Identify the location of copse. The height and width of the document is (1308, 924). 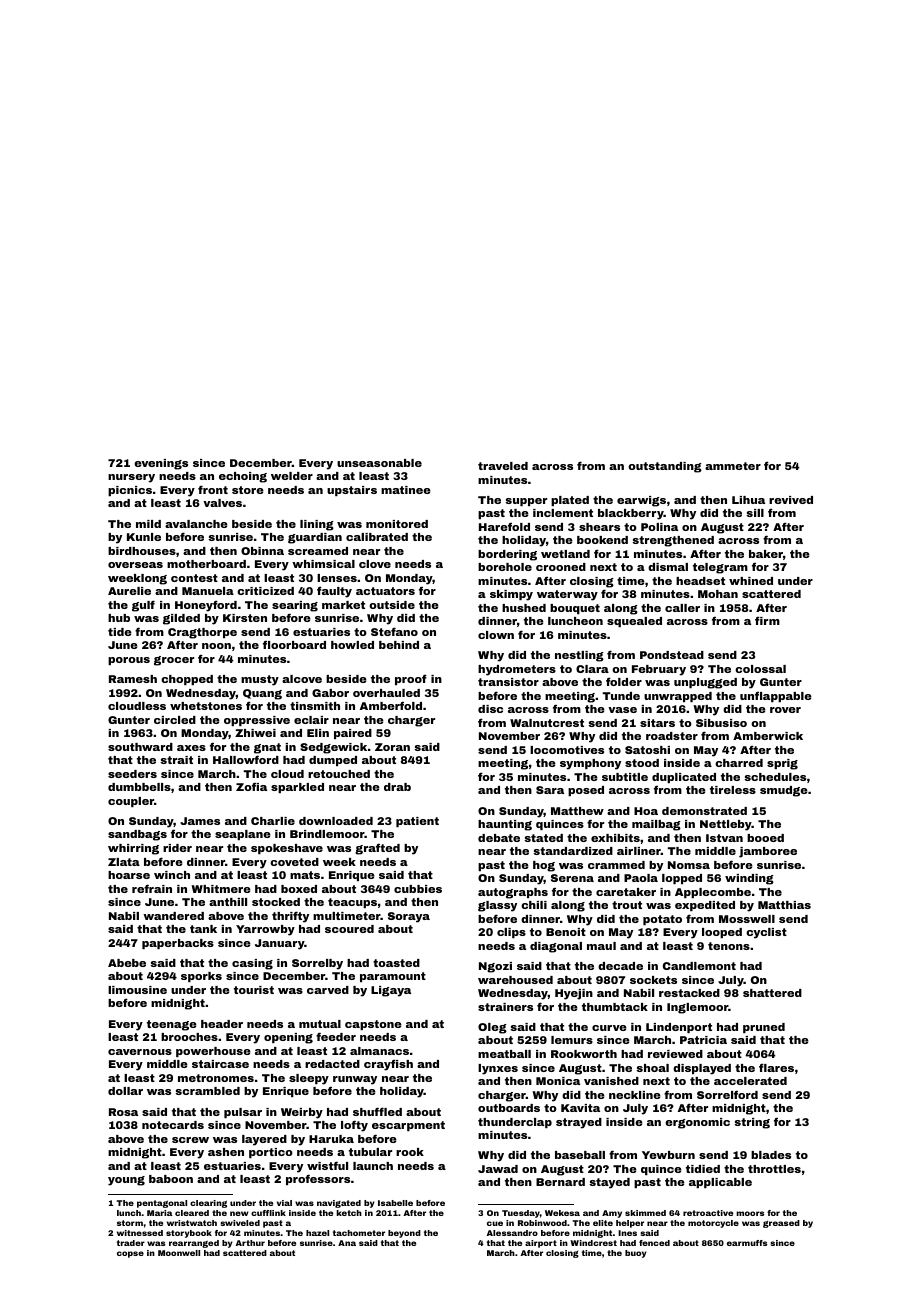
(130, 1254).
